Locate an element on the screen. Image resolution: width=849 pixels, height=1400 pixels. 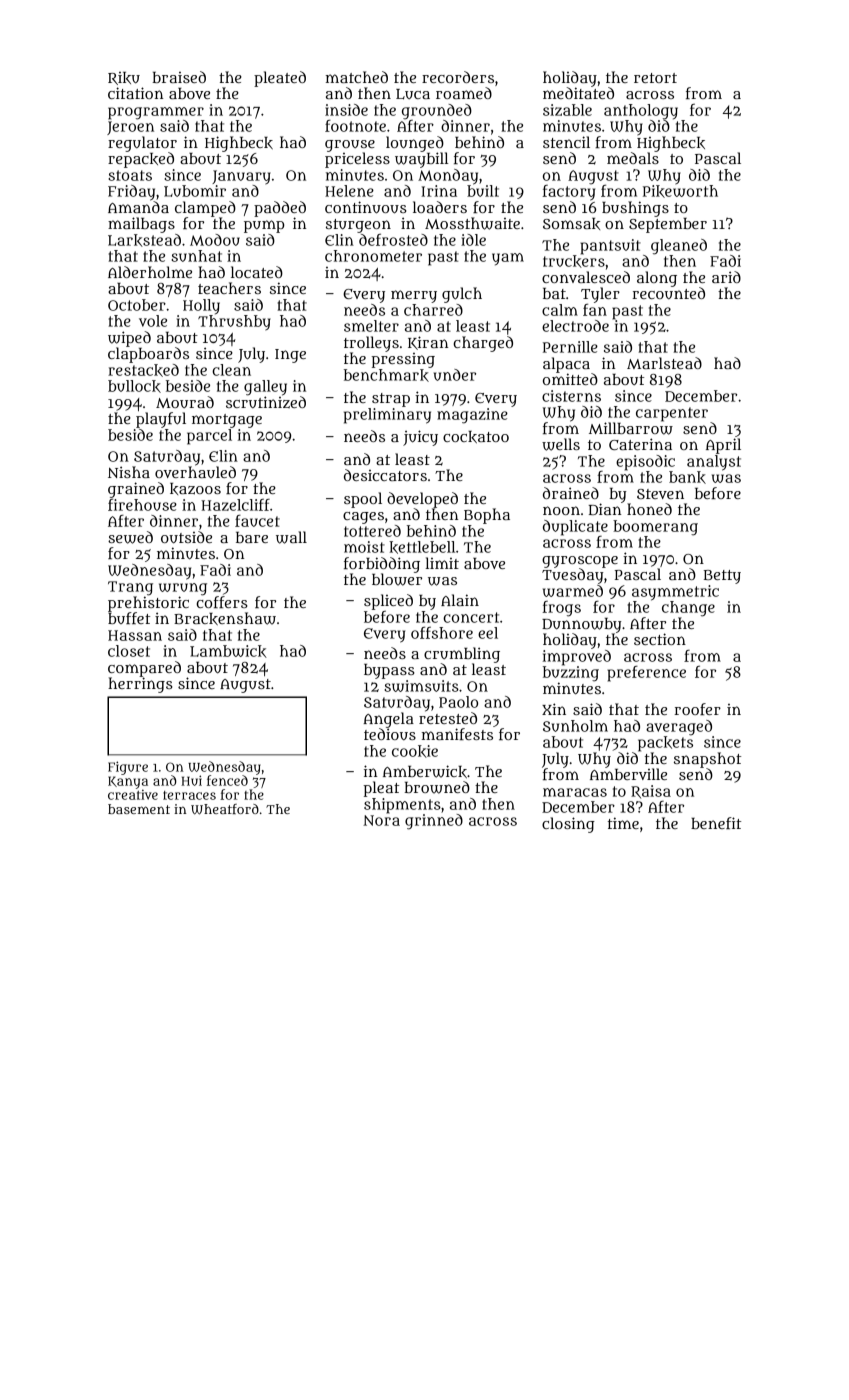
sturgeon is located at coordinates (358, 226).
